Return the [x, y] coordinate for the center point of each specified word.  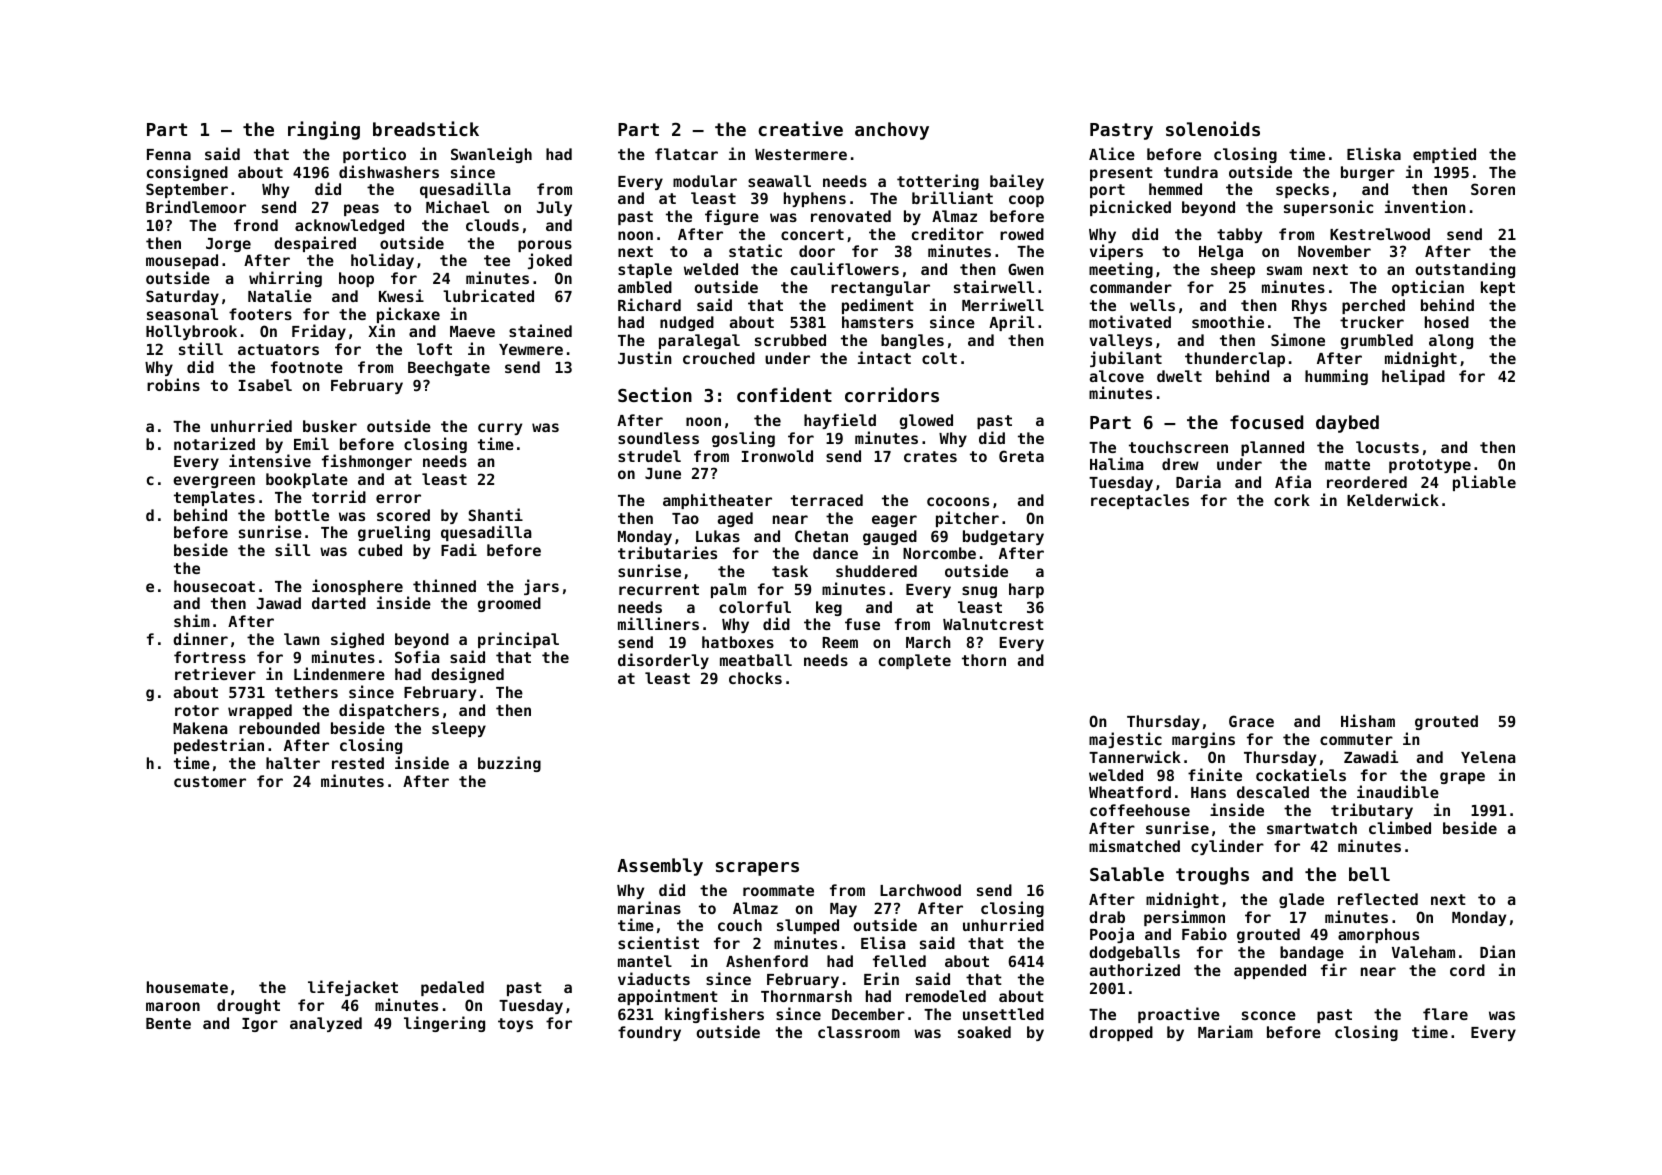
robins [173, 384]
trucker [1372, 322]
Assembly [660, 867]
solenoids [1213, 128]
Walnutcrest [993, 624]
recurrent [659, 589]
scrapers [757, 869]
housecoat [214, 586]
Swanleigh [491, 155]
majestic [1125, 740]
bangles [912, 341]
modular [705, 181]
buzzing [509, 764]
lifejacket [353, 988]
